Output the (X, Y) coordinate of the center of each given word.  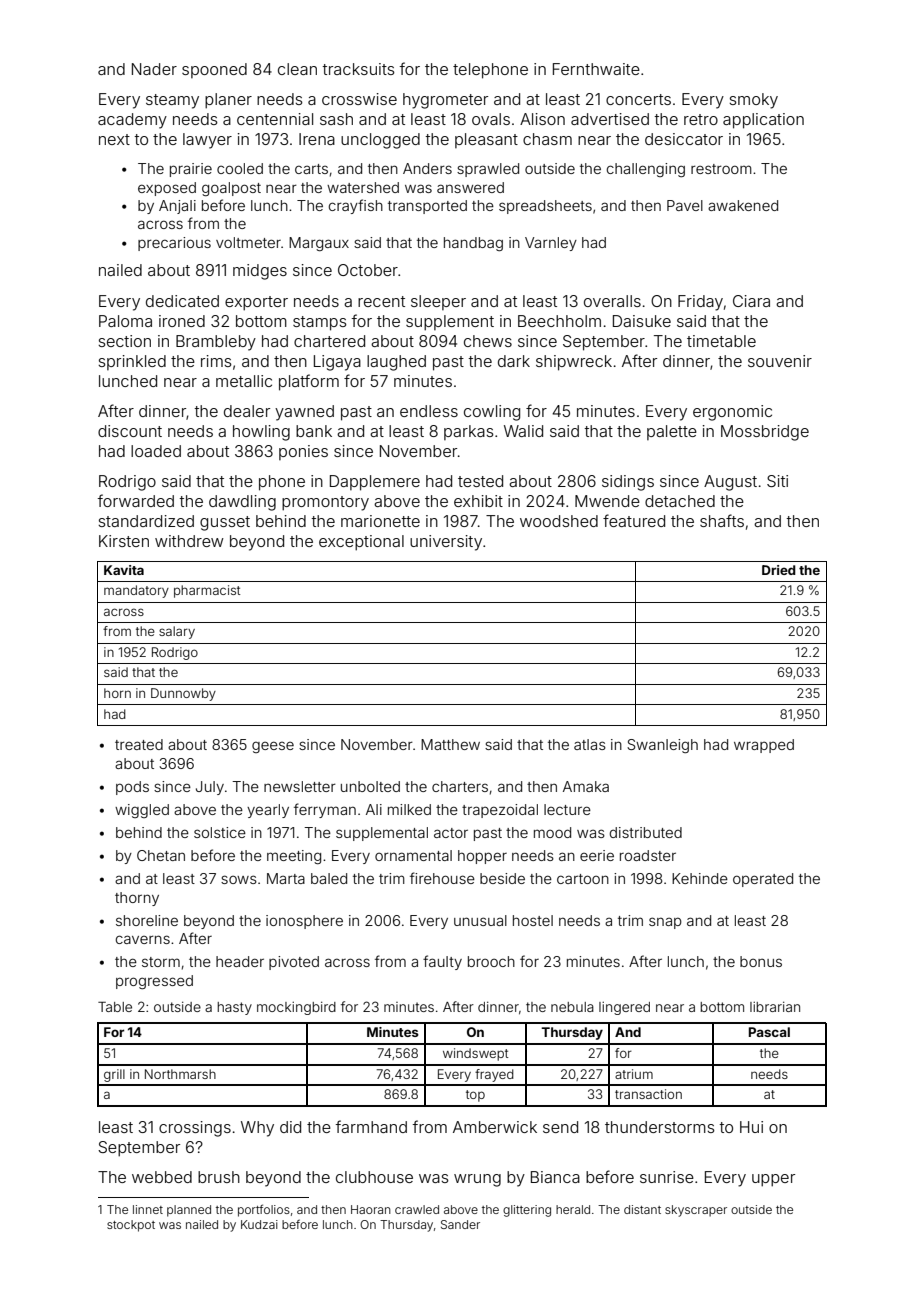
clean (297, 69)
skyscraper (696, 1211)
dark (514, 361)
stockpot (131, 1226)
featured (634, 520)
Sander (460, 1224)
